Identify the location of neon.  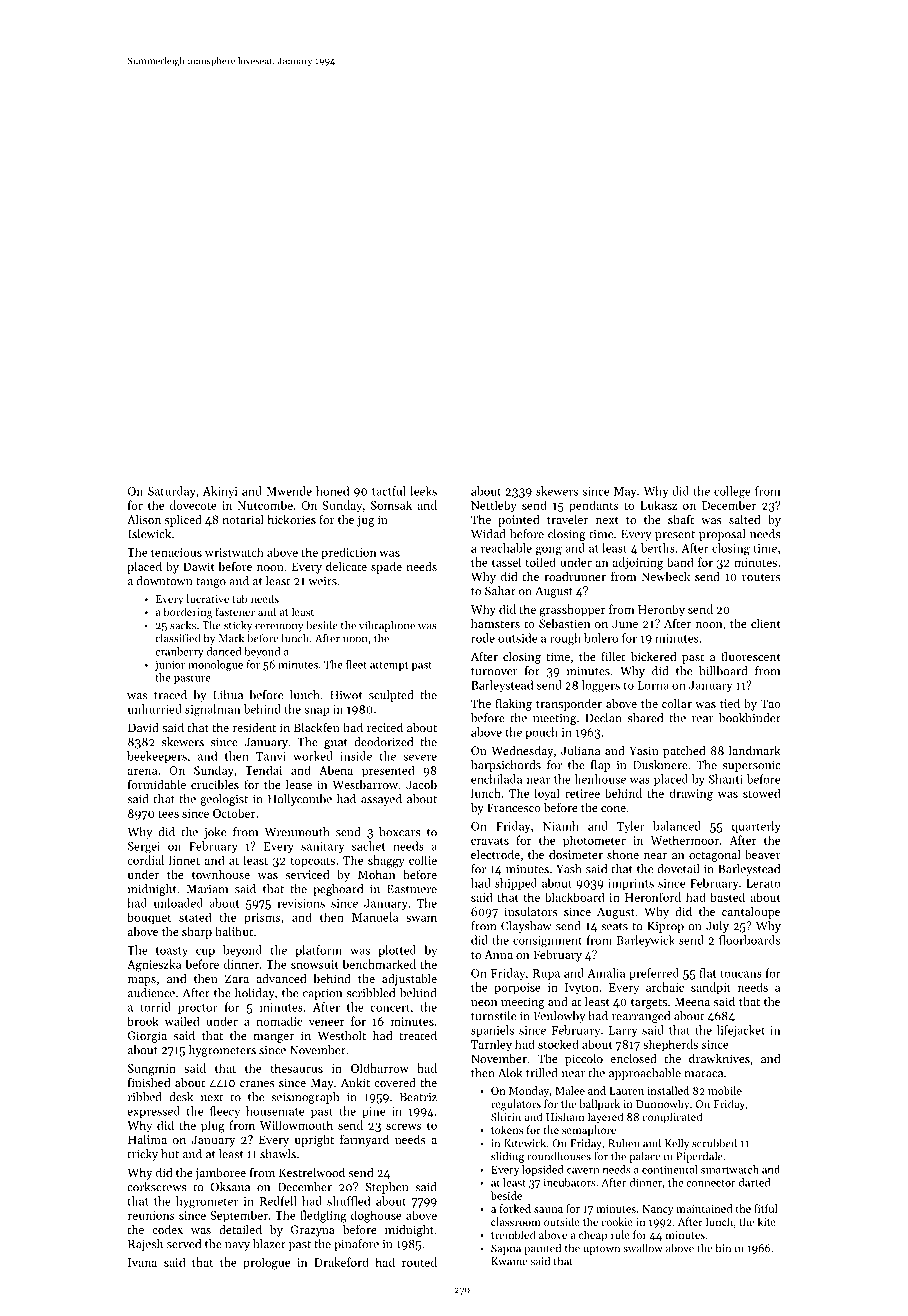
(484, 1003).
